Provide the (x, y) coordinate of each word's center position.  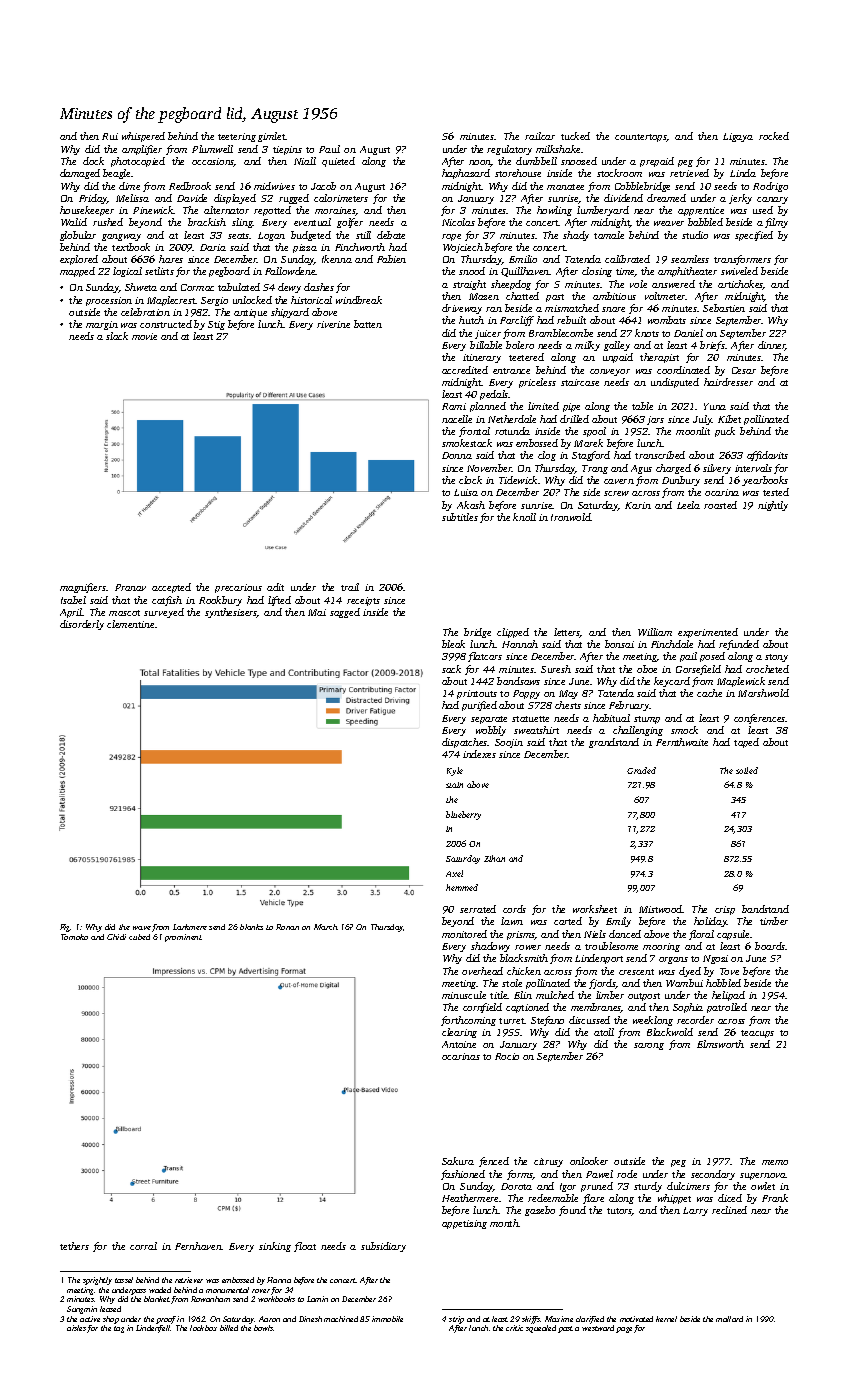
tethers (74, 1246)
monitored (464, 934)
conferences (760, 719)
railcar (540, 136)
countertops (641, 138)
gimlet (272, 137)
